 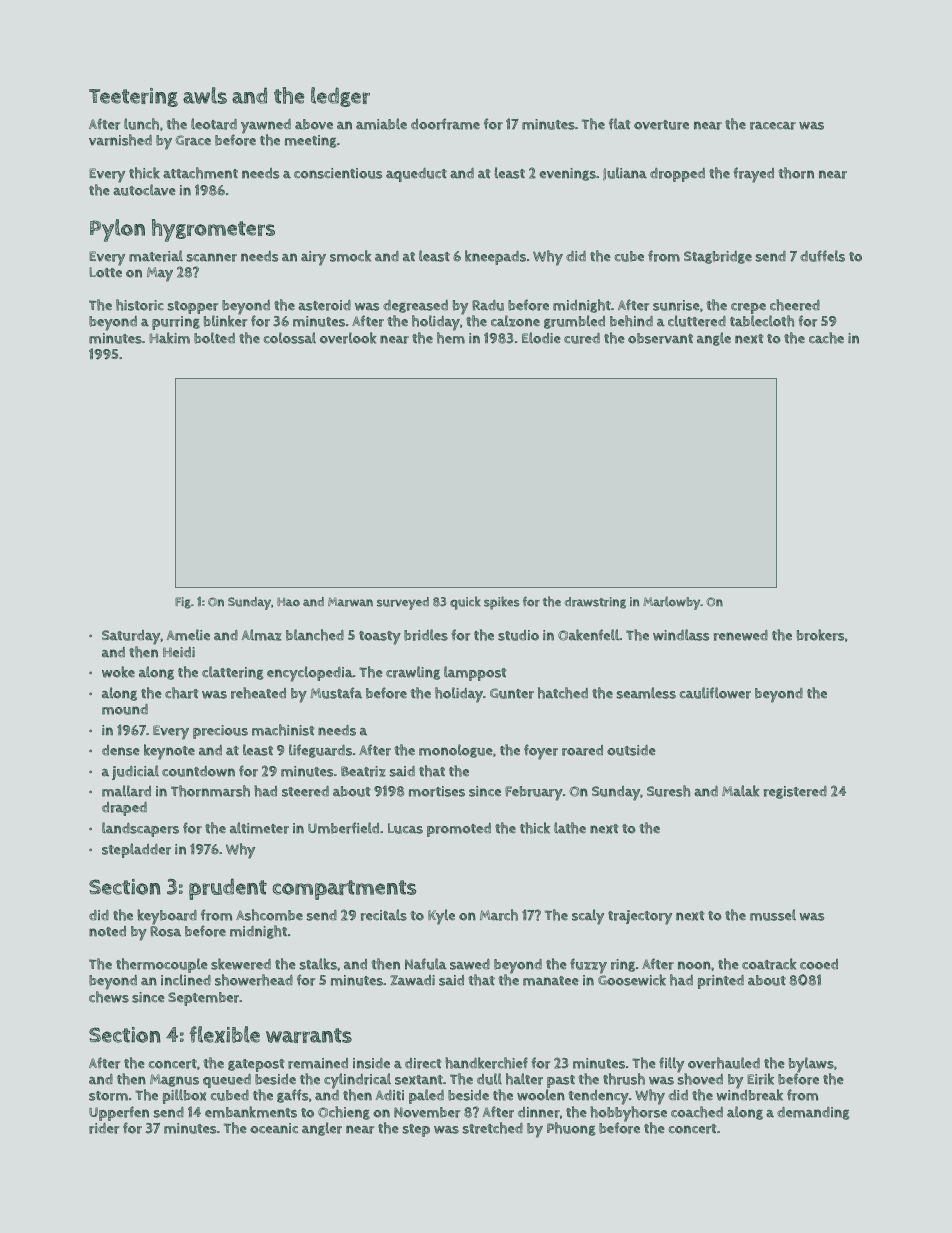 I want to click on mound, so click(x=125, y=709).
